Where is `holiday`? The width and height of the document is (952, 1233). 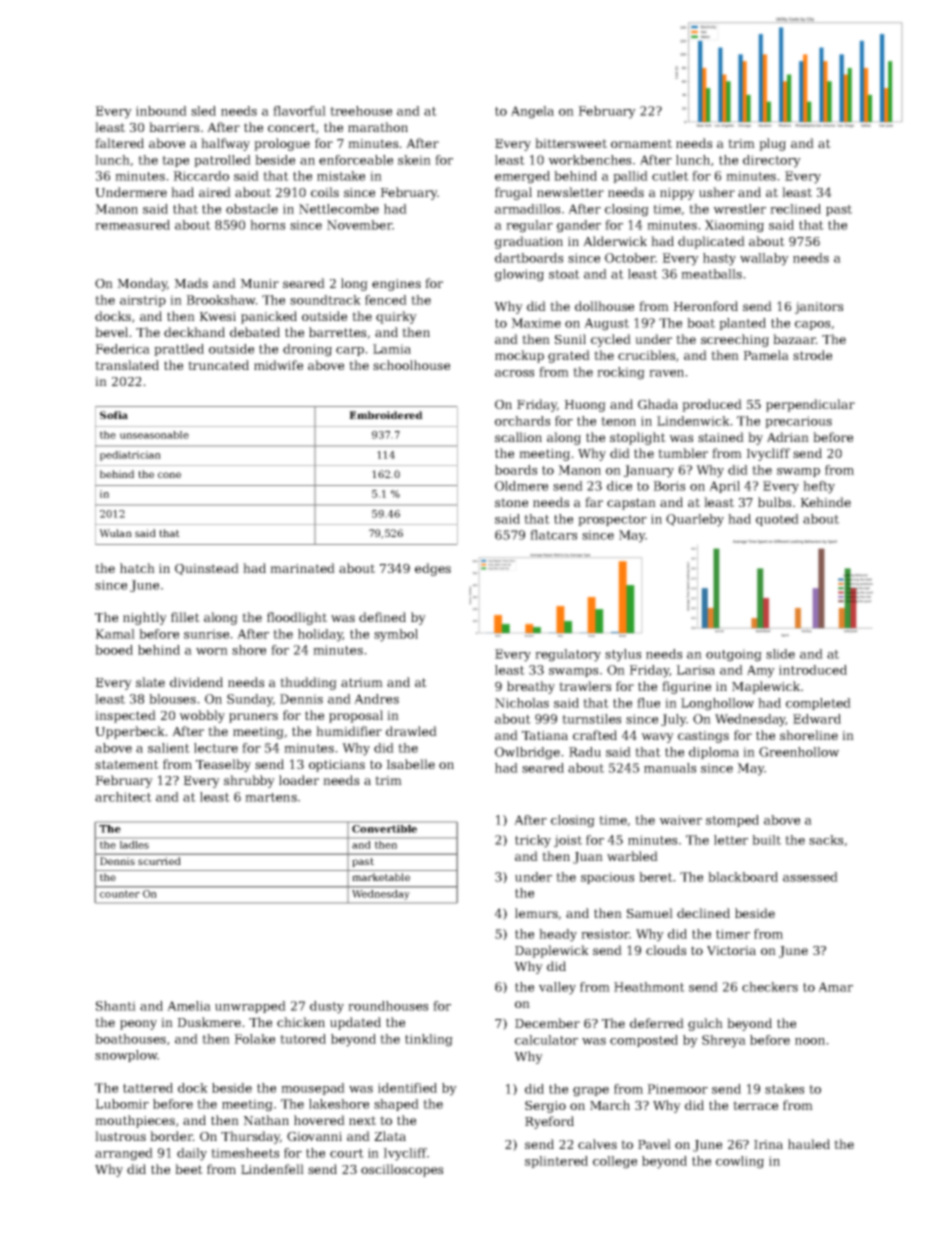
holiday is located at coordinates (320, 635).
